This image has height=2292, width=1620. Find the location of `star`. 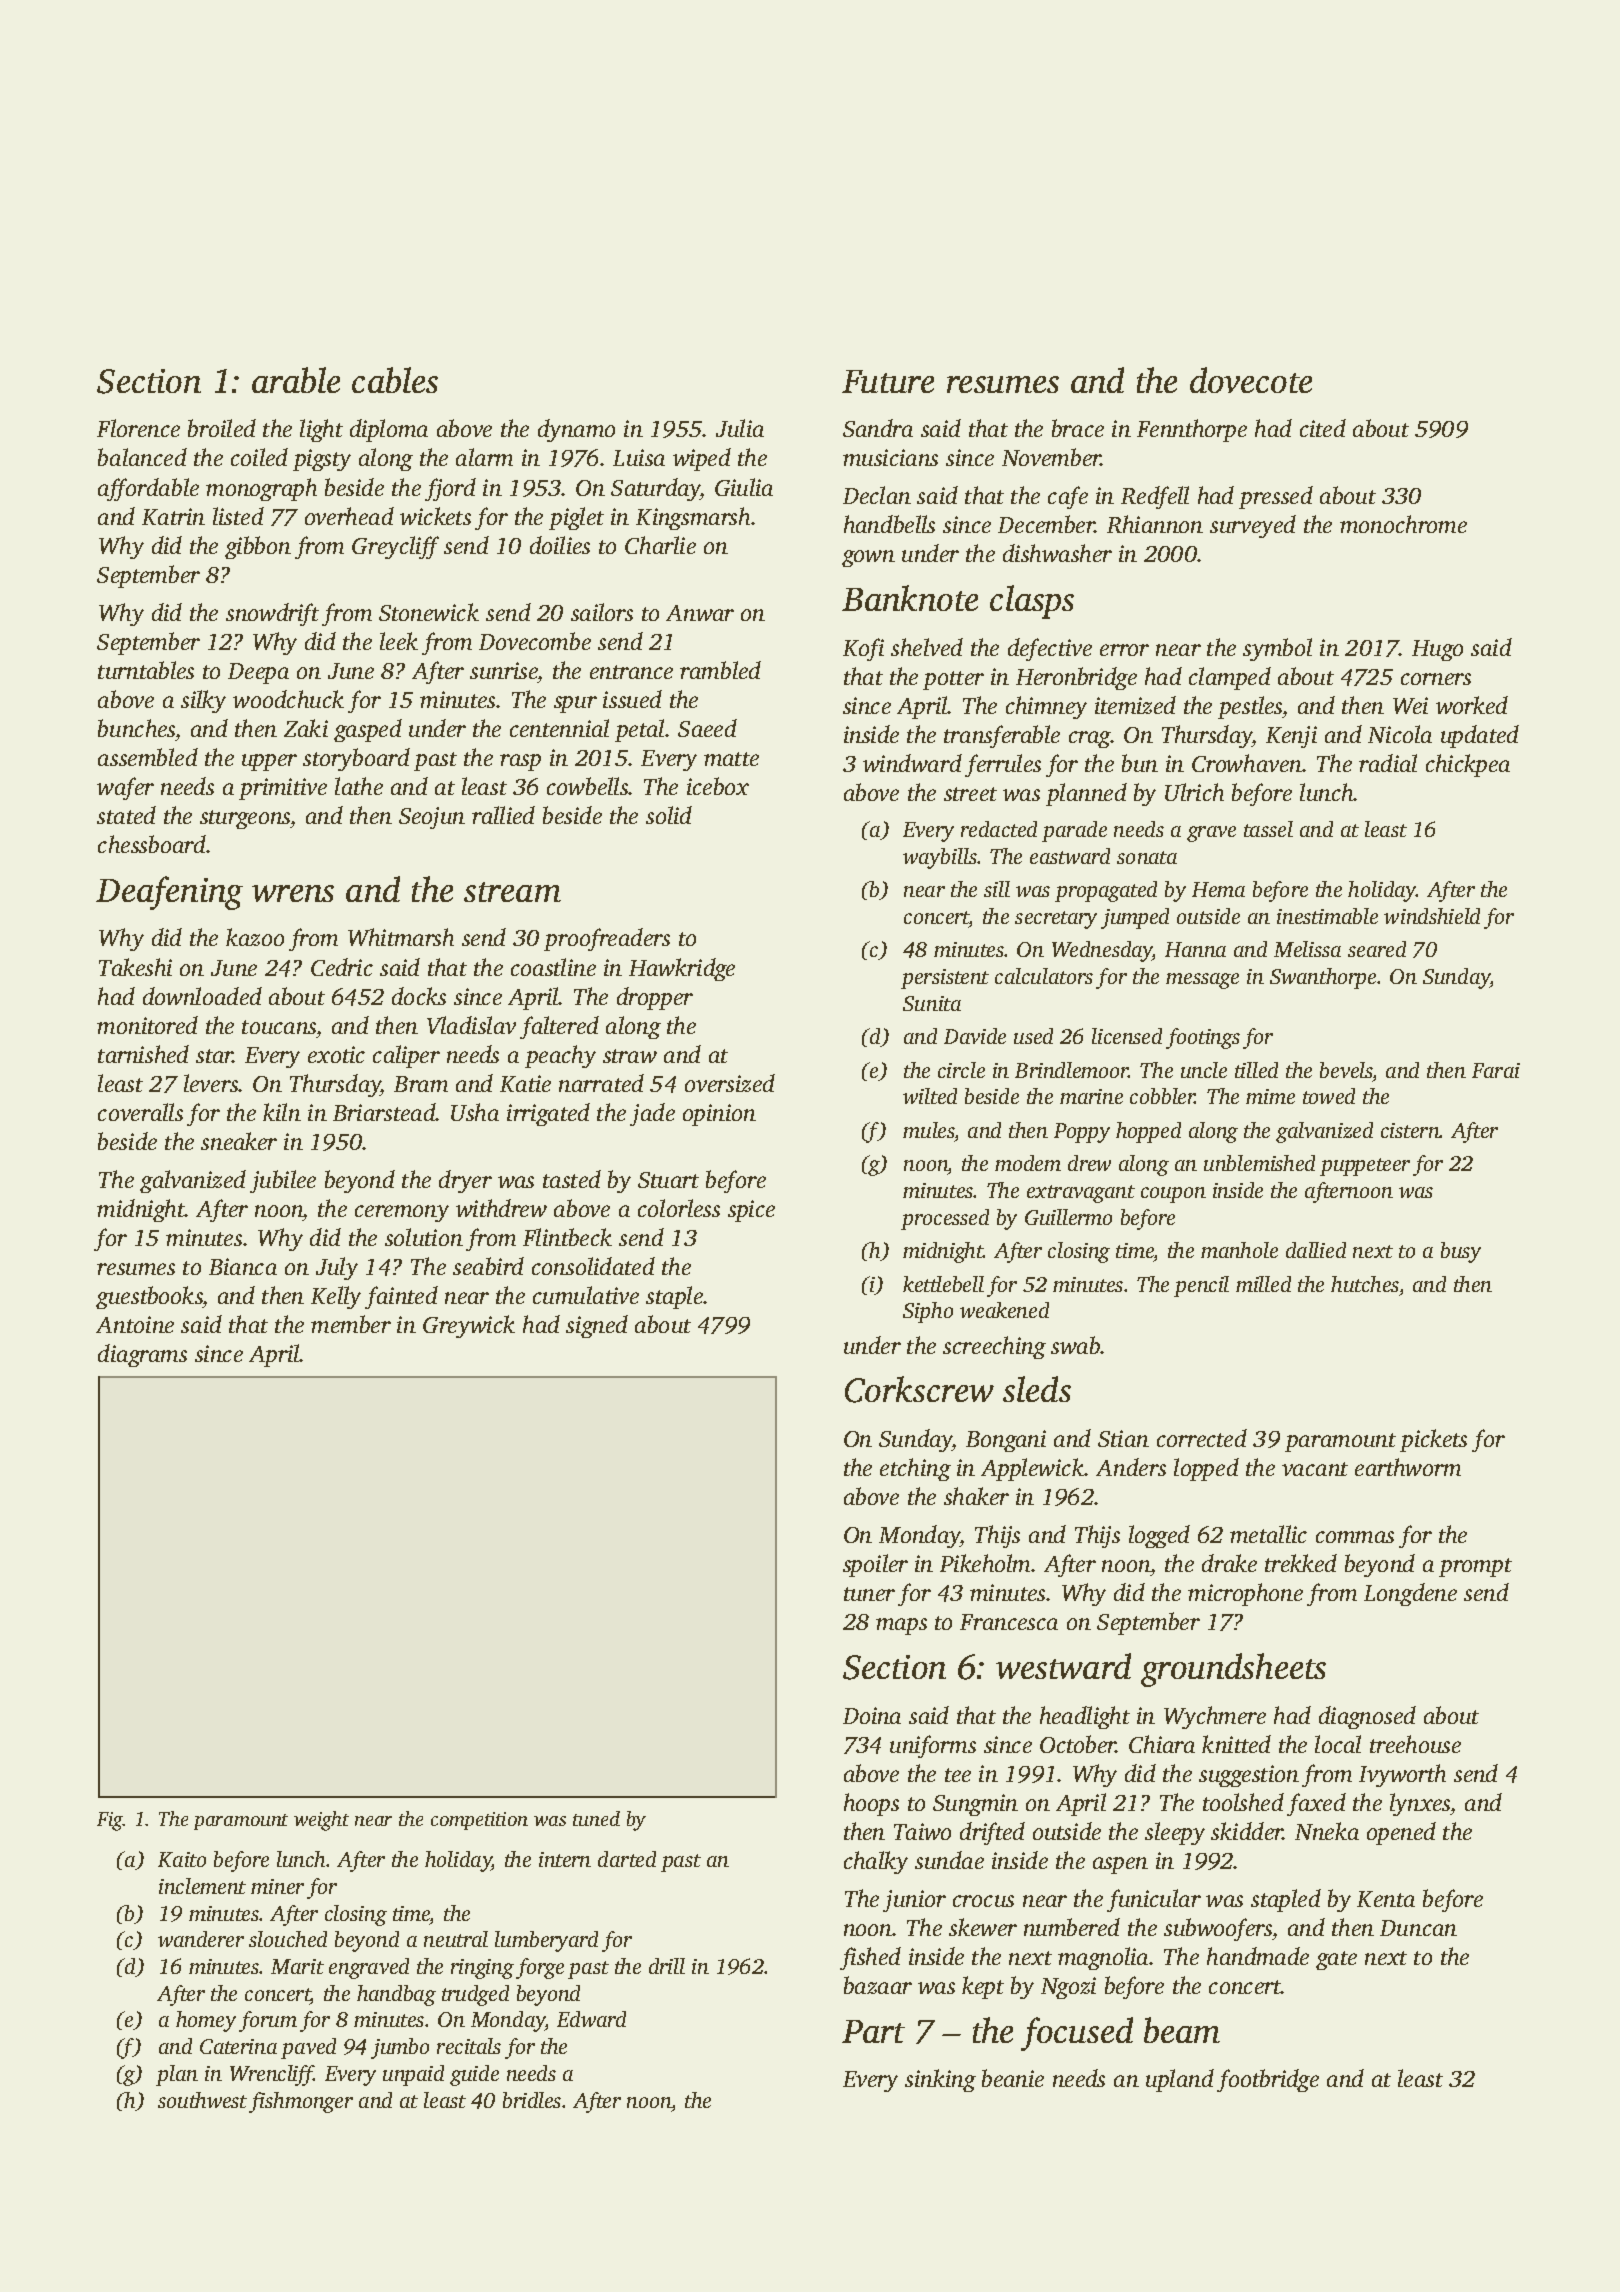

star is located at coordinates (214, 1056).
